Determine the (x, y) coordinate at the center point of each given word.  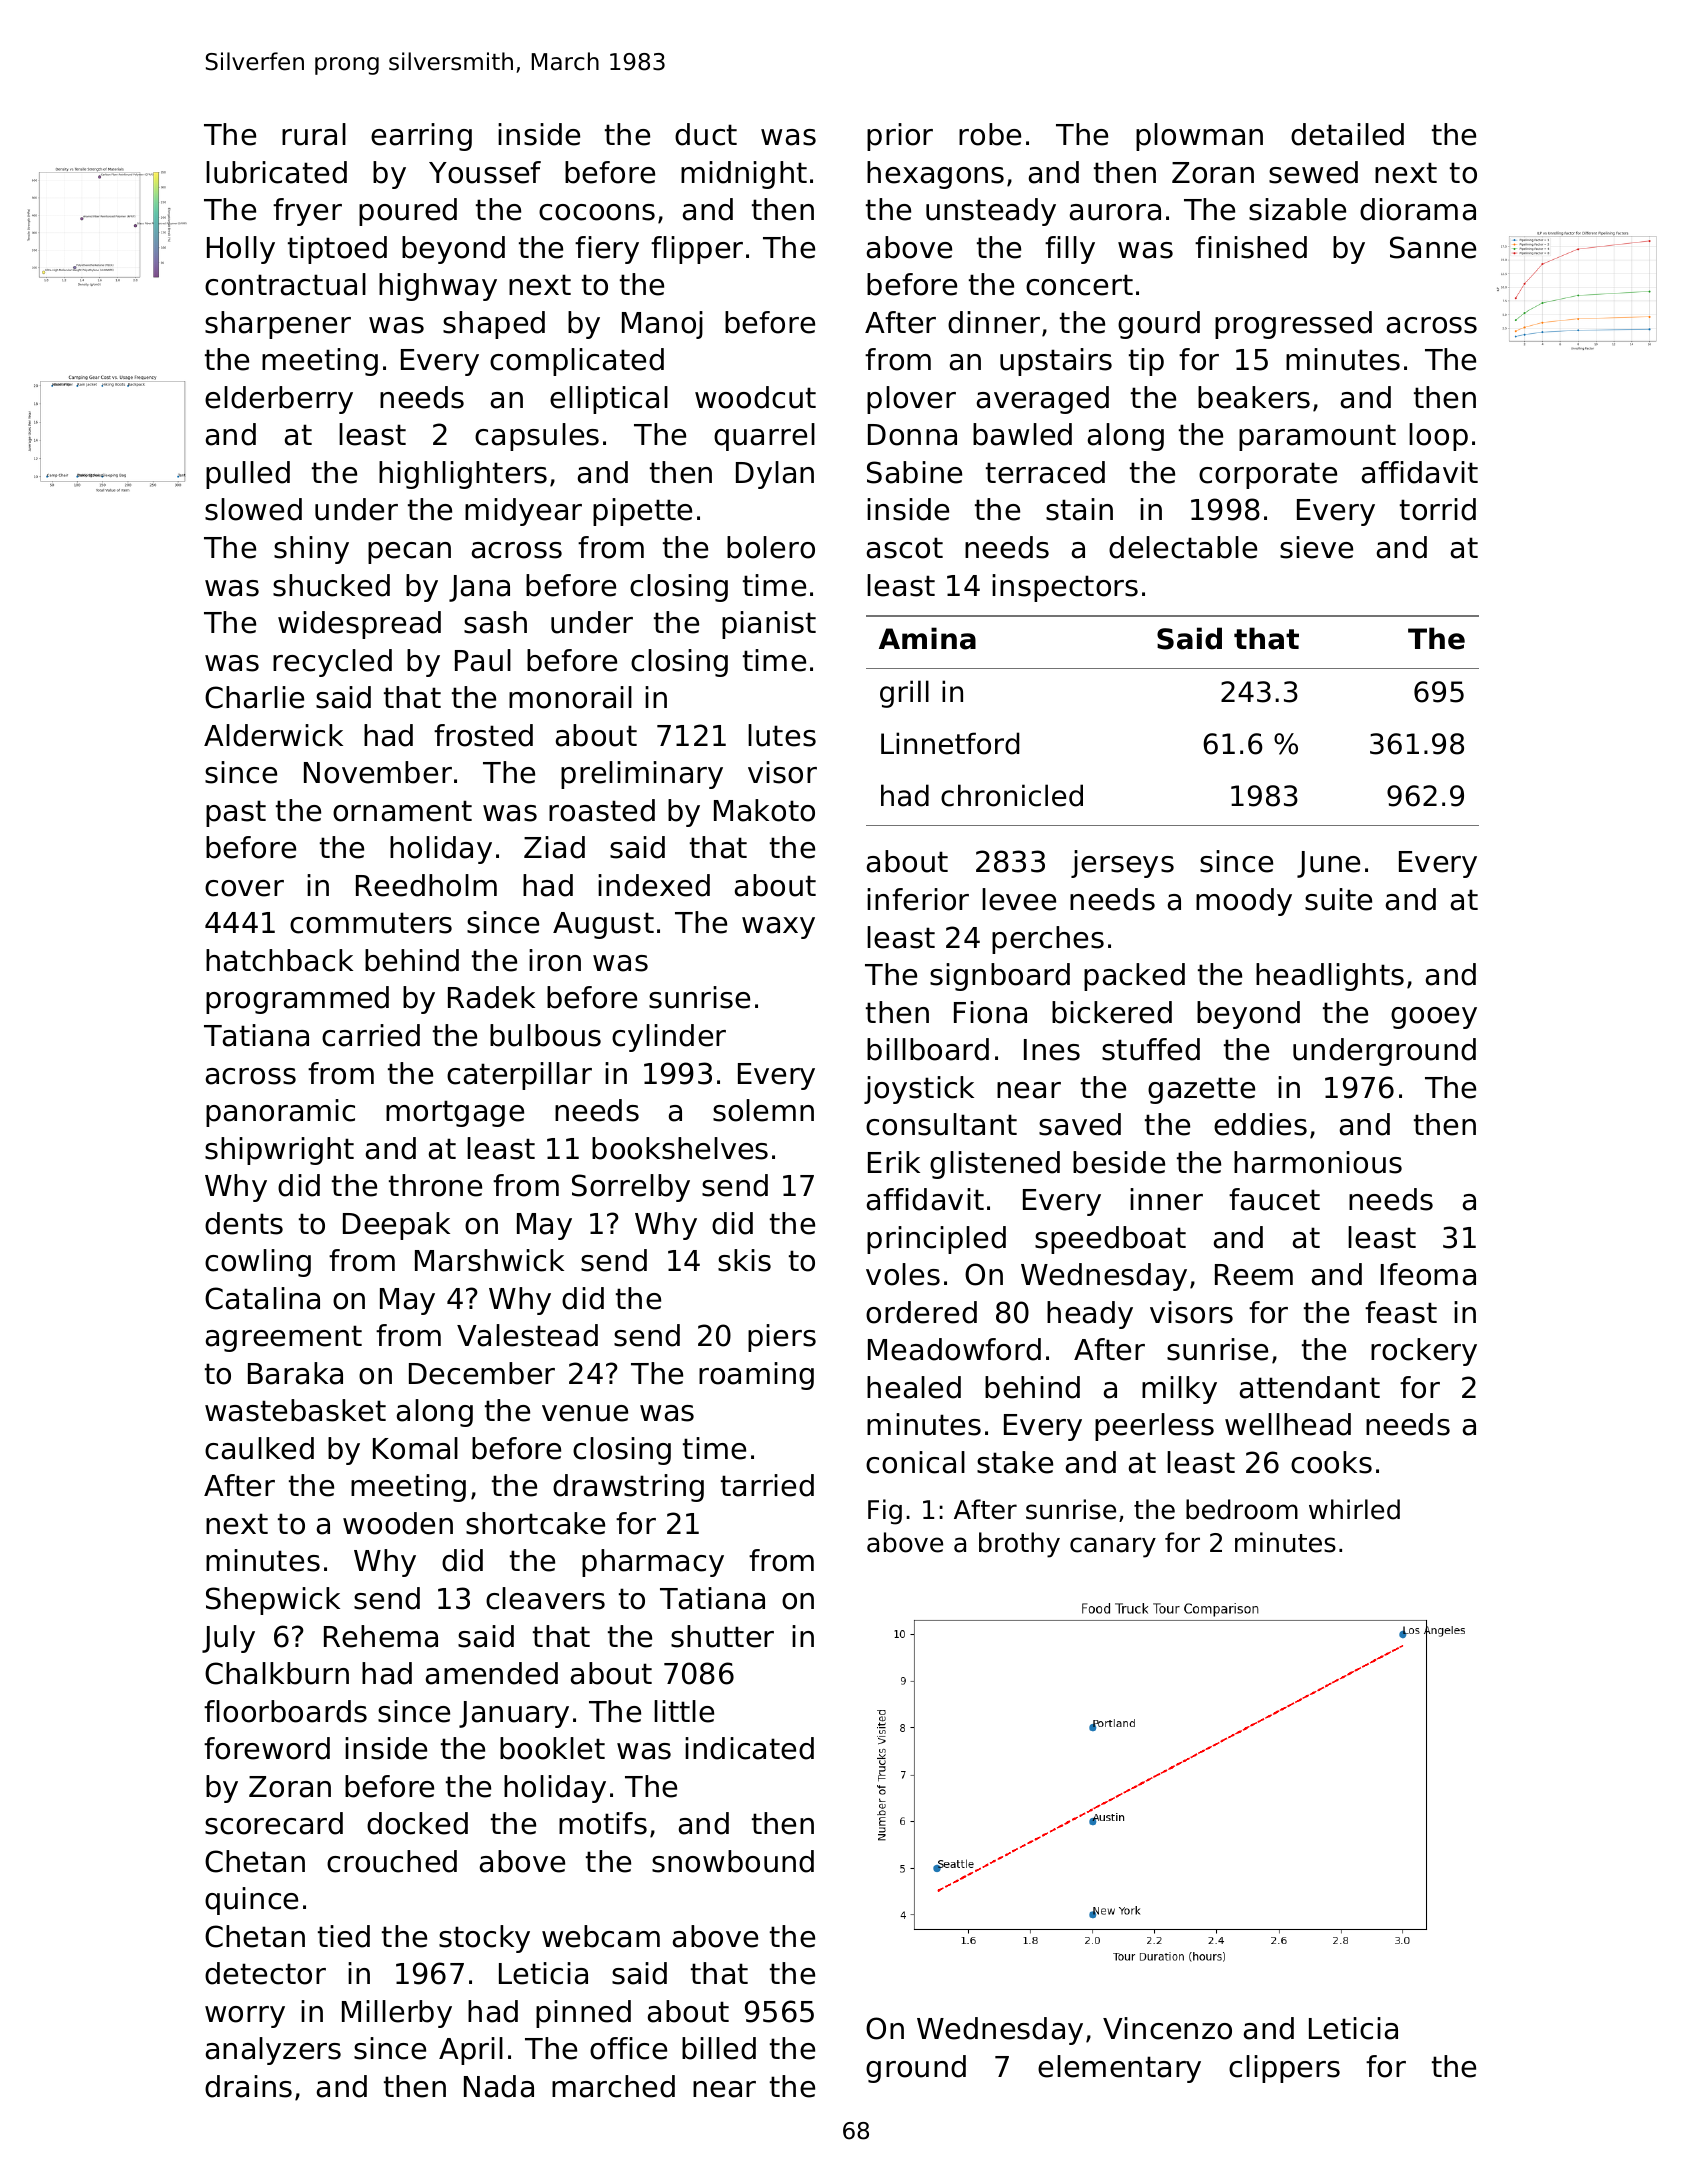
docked (417, 1823)
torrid (1438, 509)
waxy (778, 928)
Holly (241, 250)
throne (435, 1185)
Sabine (914, 472)
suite (1338, 899)
